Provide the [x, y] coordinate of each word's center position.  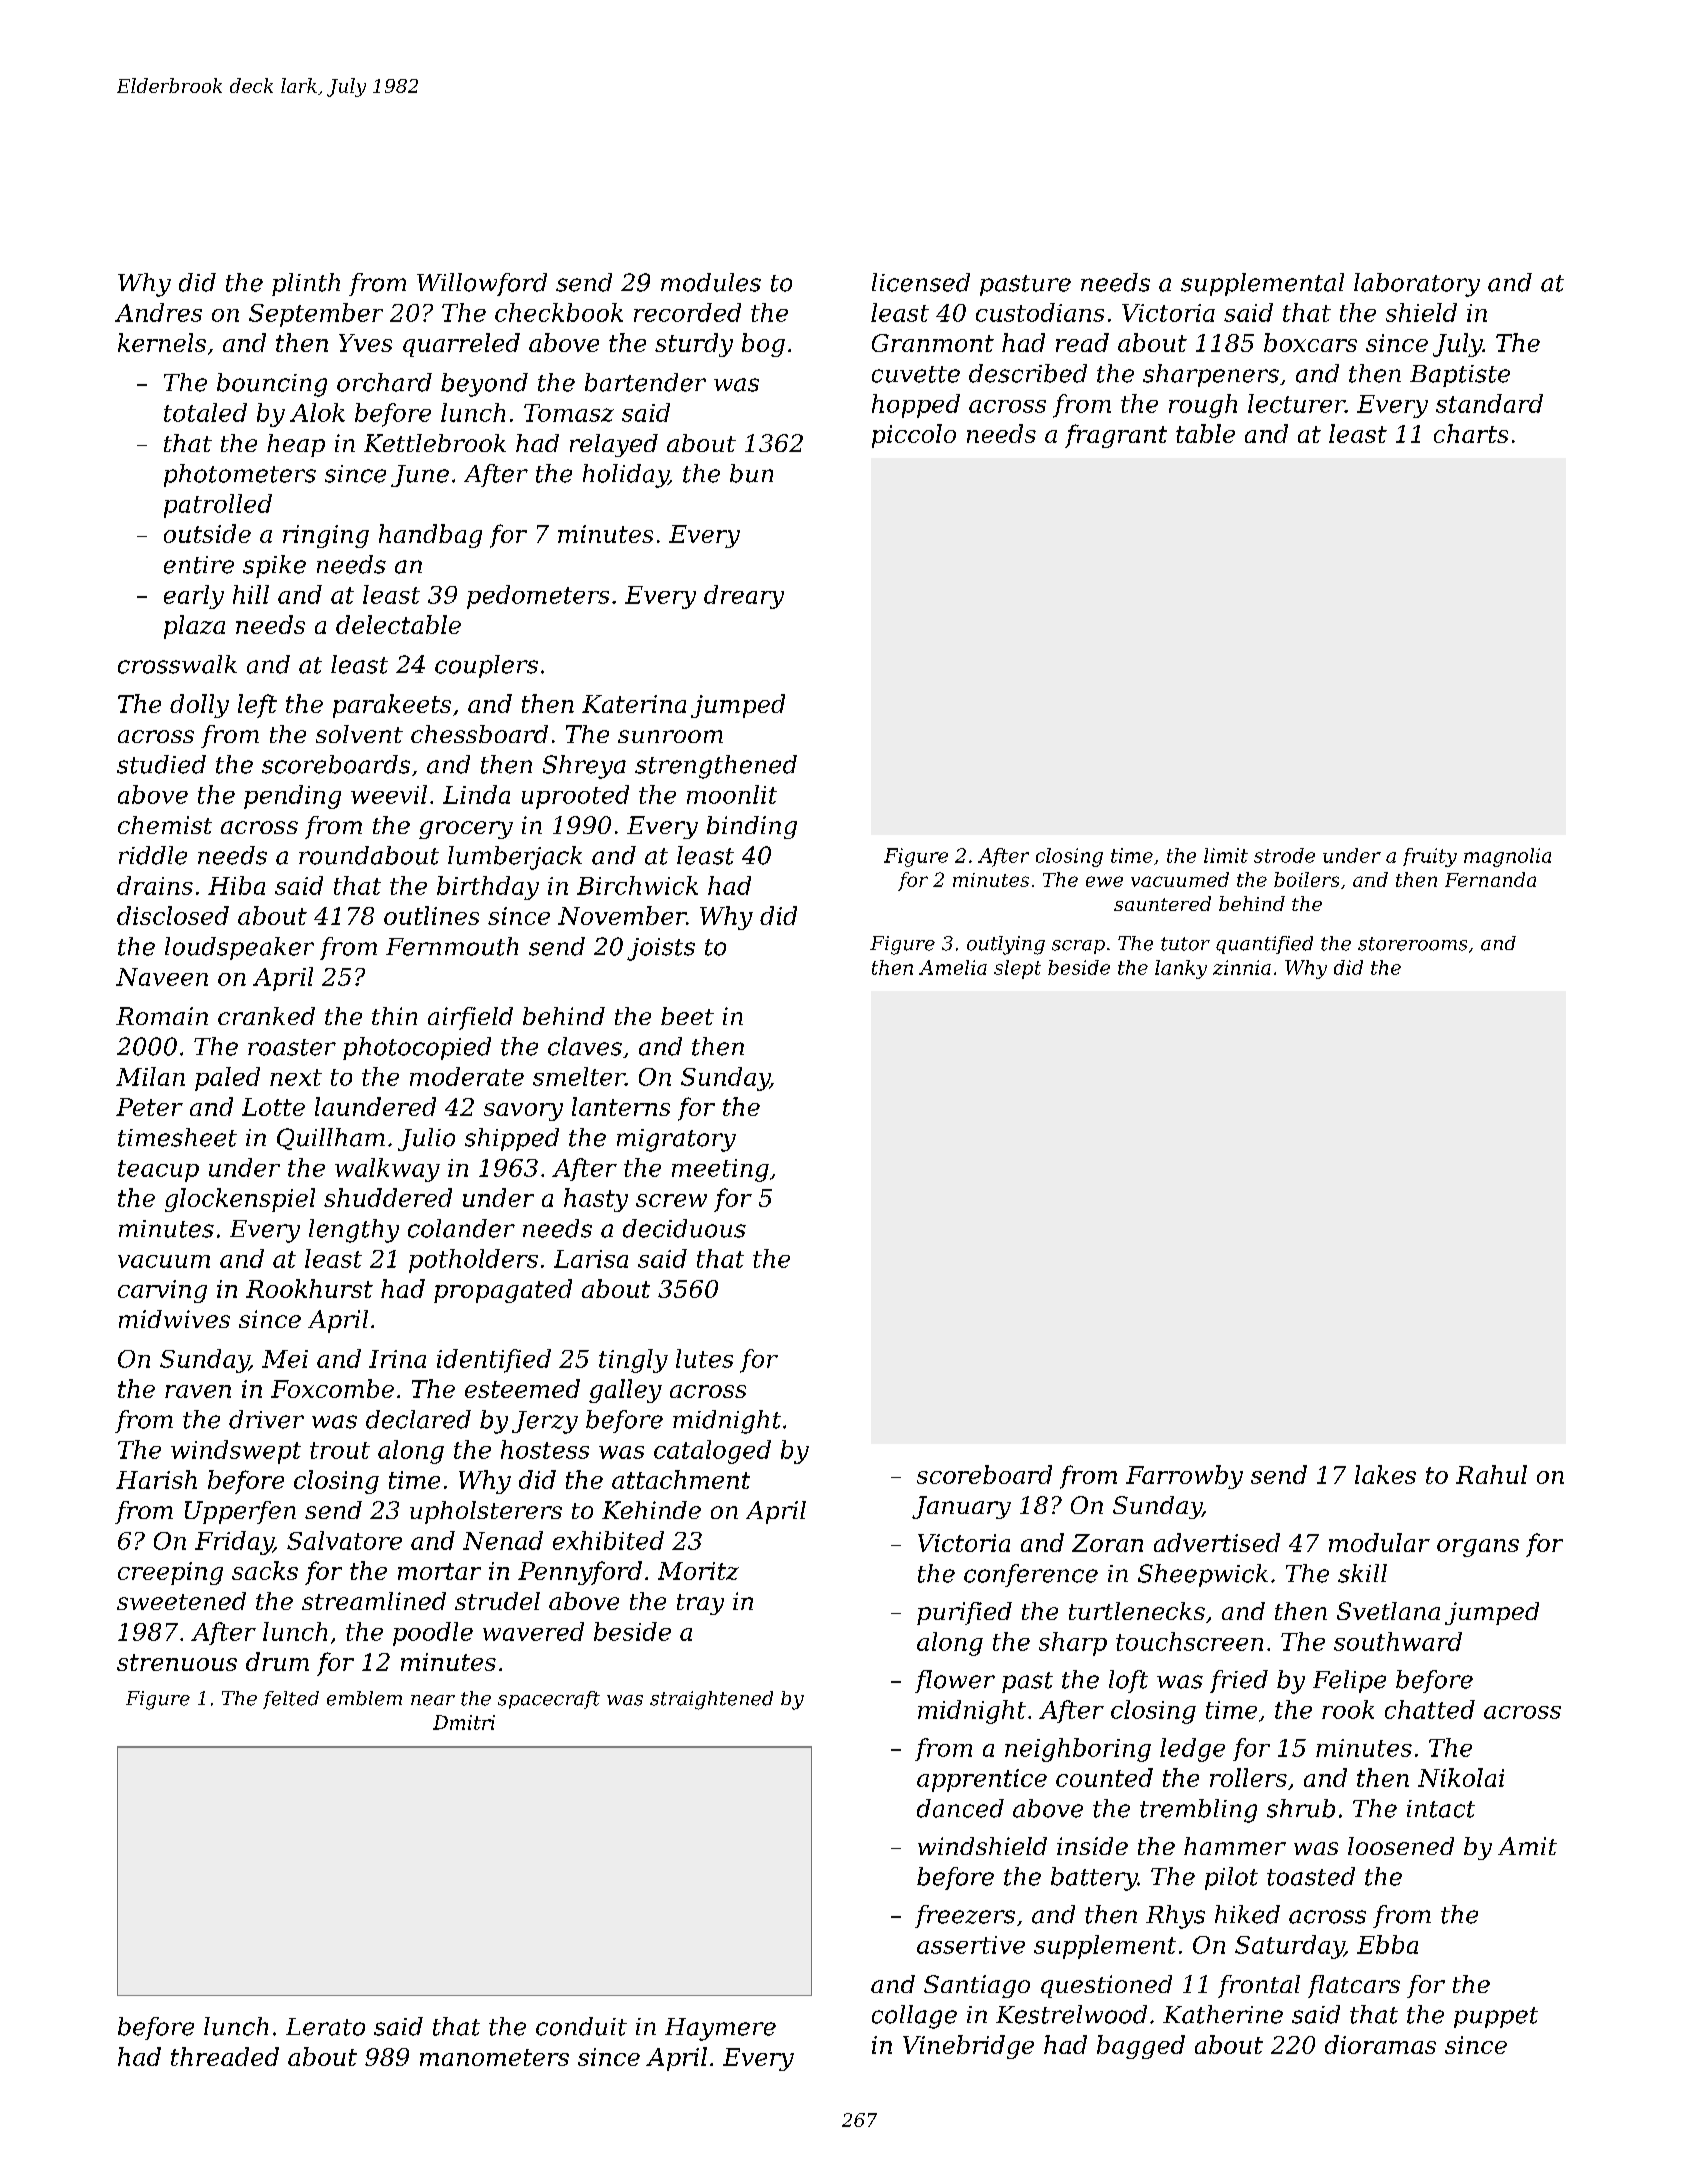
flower [955, 1681]
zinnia [1242, 967]
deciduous [684, 1228]
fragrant [1116, 436]
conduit [581, 2026]
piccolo [914, 436]
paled [227, 1079]
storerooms [1412, 944]
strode [1284, 855]
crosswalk [177, 664]
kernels [162, 342]
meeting [720, 1170]
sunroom [670, 736]
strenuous [177, 1662]
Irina [397, 1359]
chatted [1430, 1709]
